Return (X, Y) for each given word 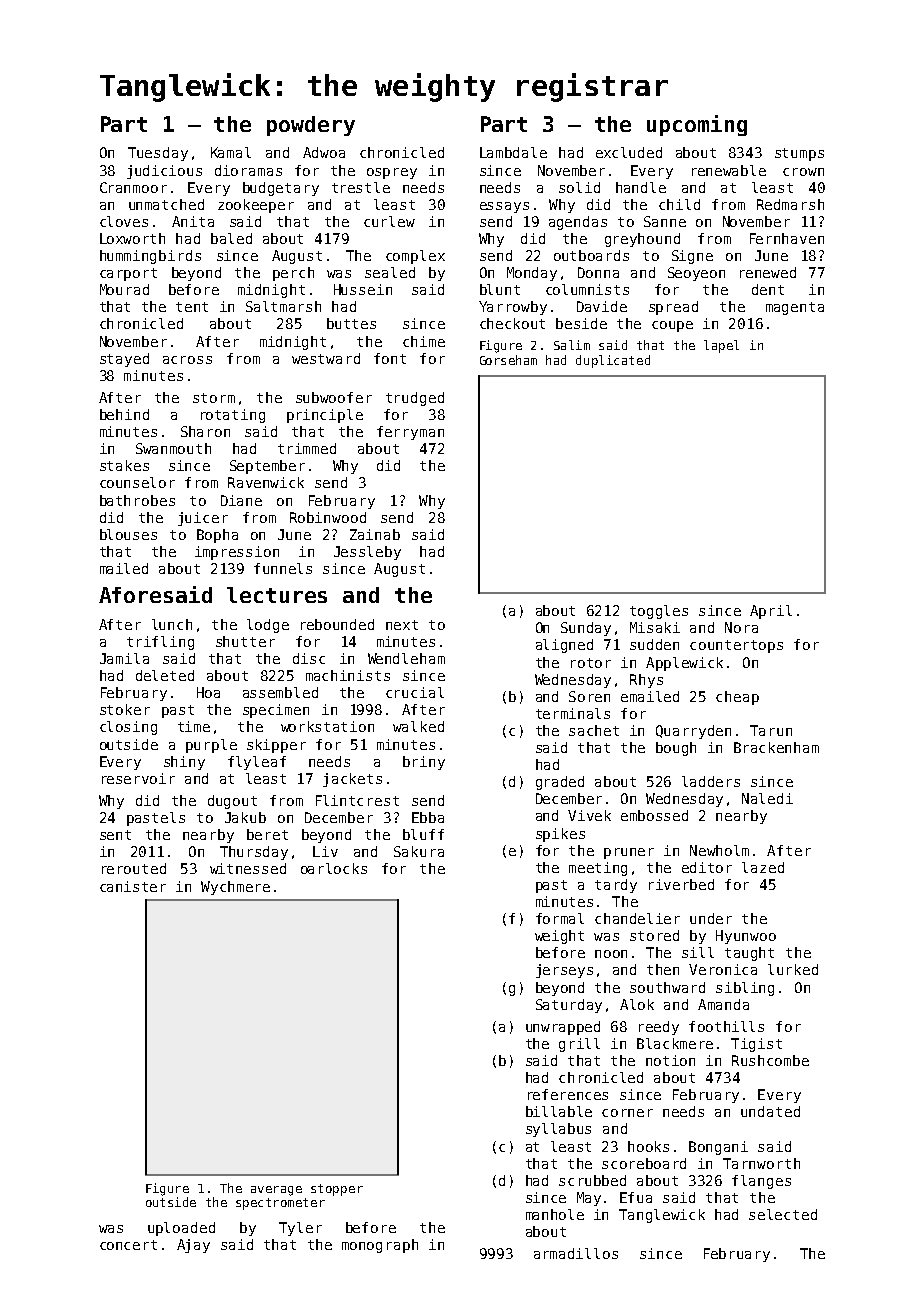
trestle (361, 187)
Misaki (655, 627)
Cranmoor (133, 187)
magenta (795, 308)
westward (326, 358)
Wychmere (235, 888)
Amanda (723, 1004)
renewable (729, 170)
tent (192, 307)
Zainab (375, 534)
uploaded (181, 1229)
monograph (380, 1246)
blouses (128, 534)
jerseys (564, 971)
